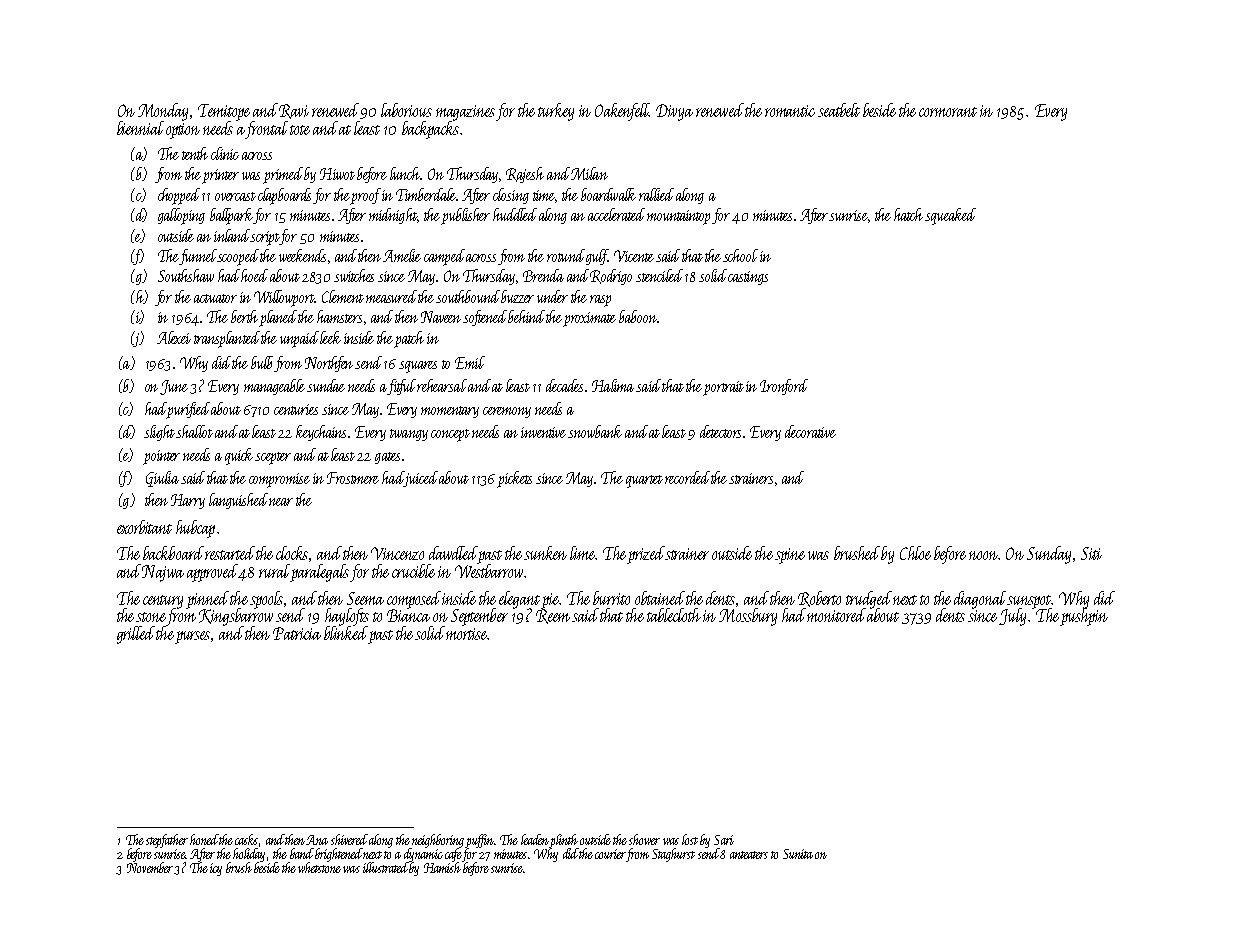  I want to click on sunspot, so click(1029, 602).
